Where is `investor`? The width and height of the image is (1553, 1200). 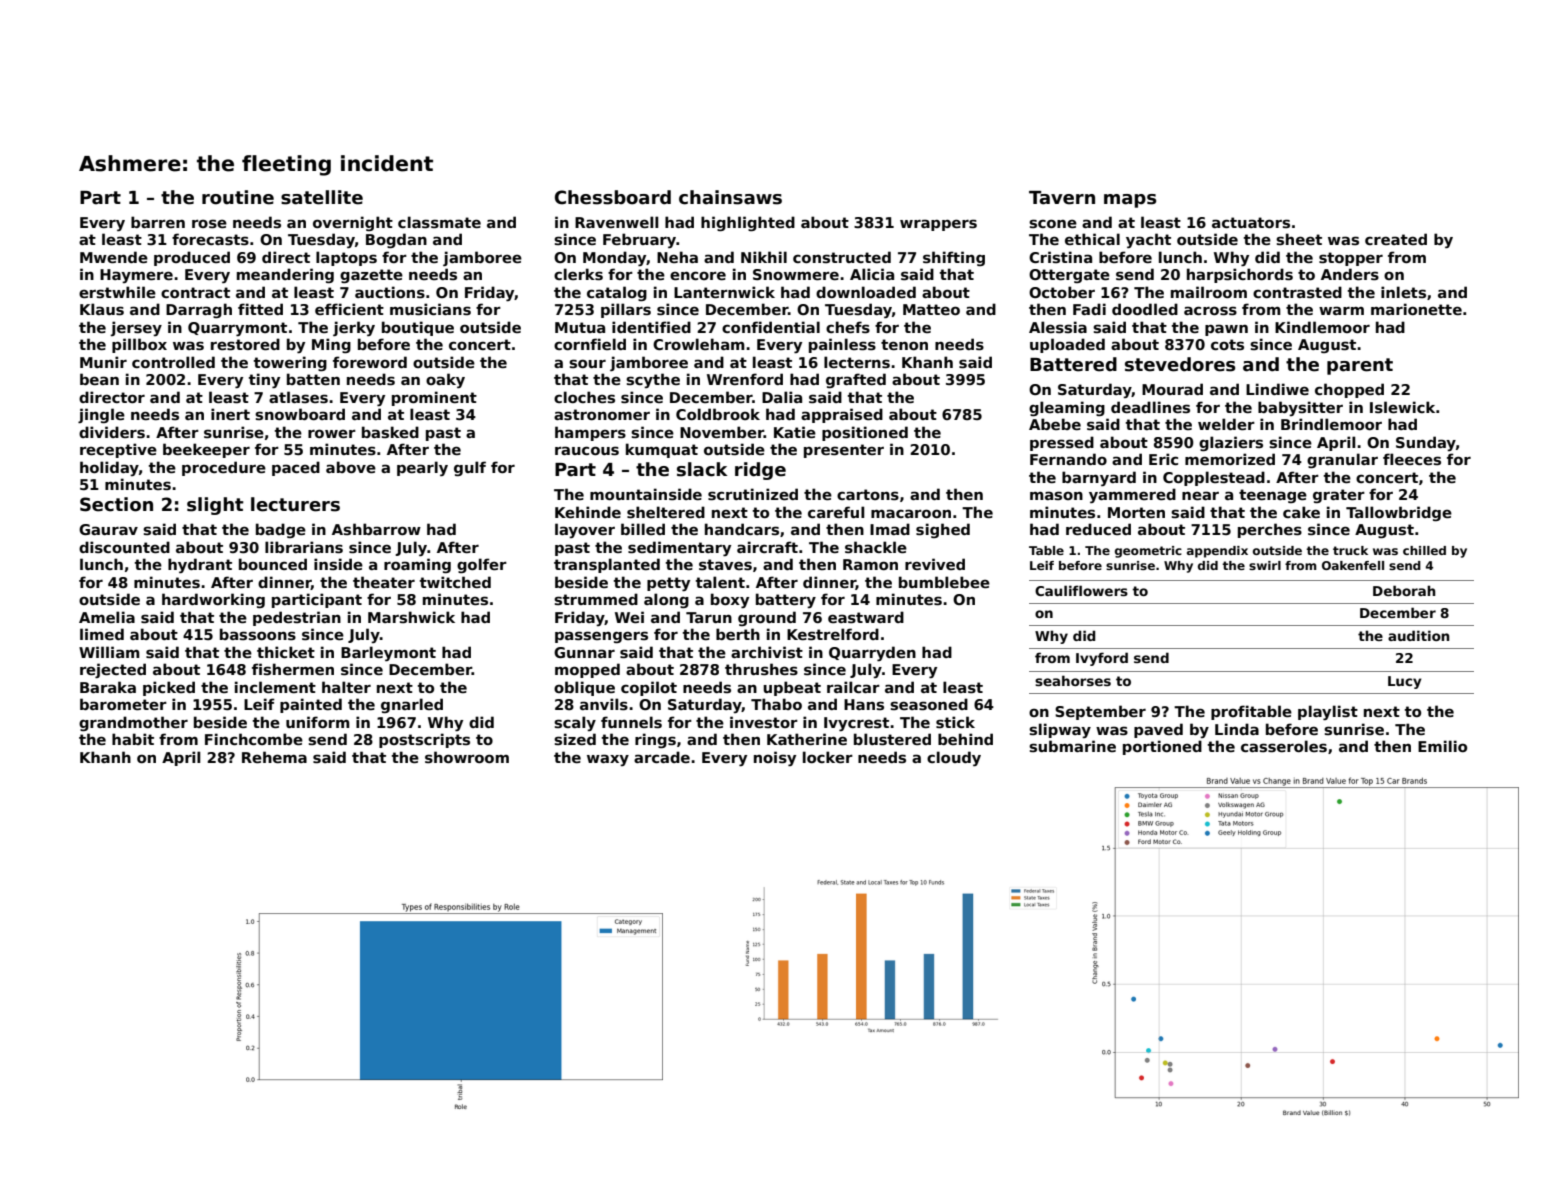 investor is located at coordinates (764, 722).
